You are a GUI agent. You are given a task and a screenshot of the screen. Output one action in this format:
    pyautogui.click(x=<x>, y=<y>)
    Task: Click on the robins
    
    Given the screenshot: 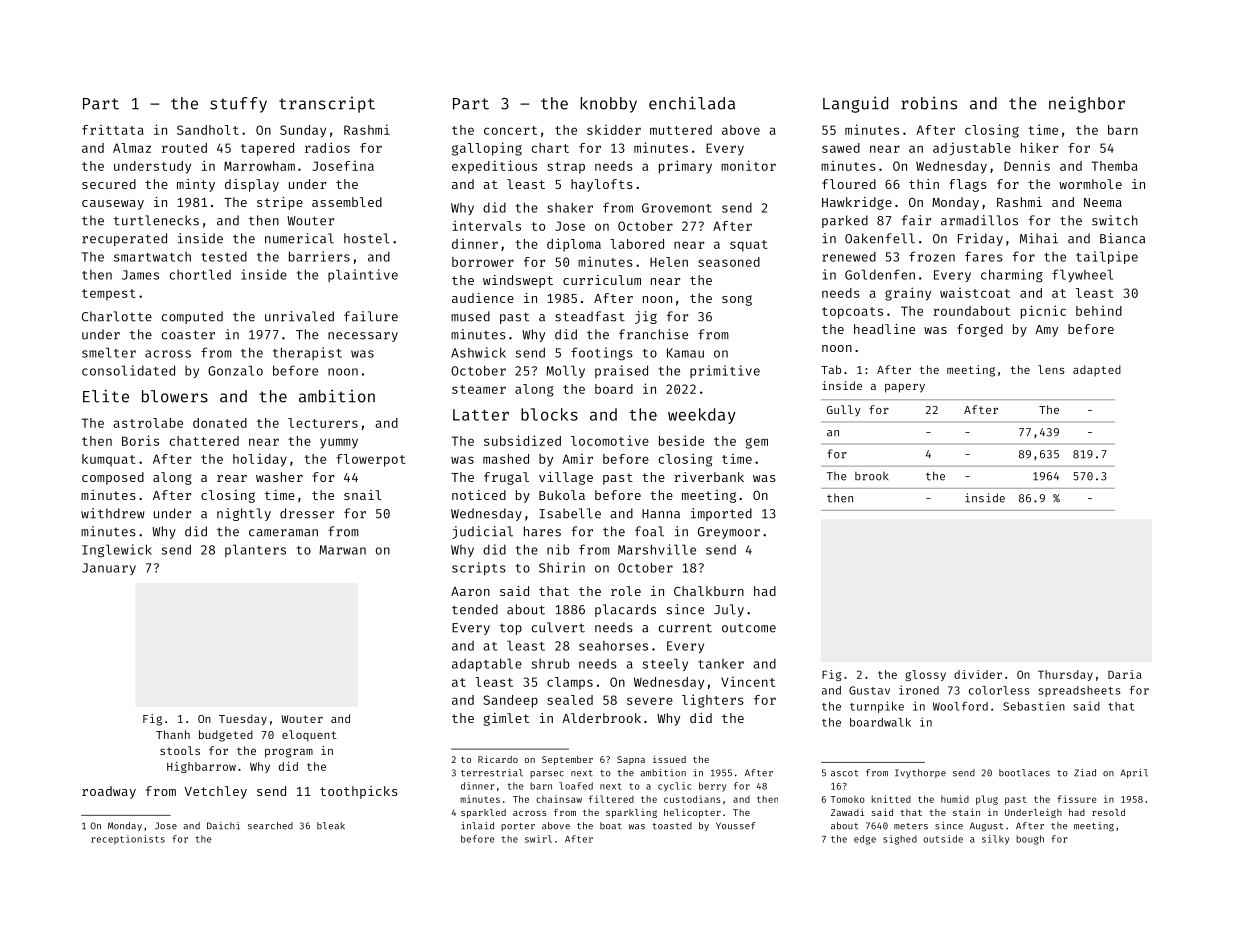 What is the action you would take?
    pyautogui.click(x=929, y=103)
